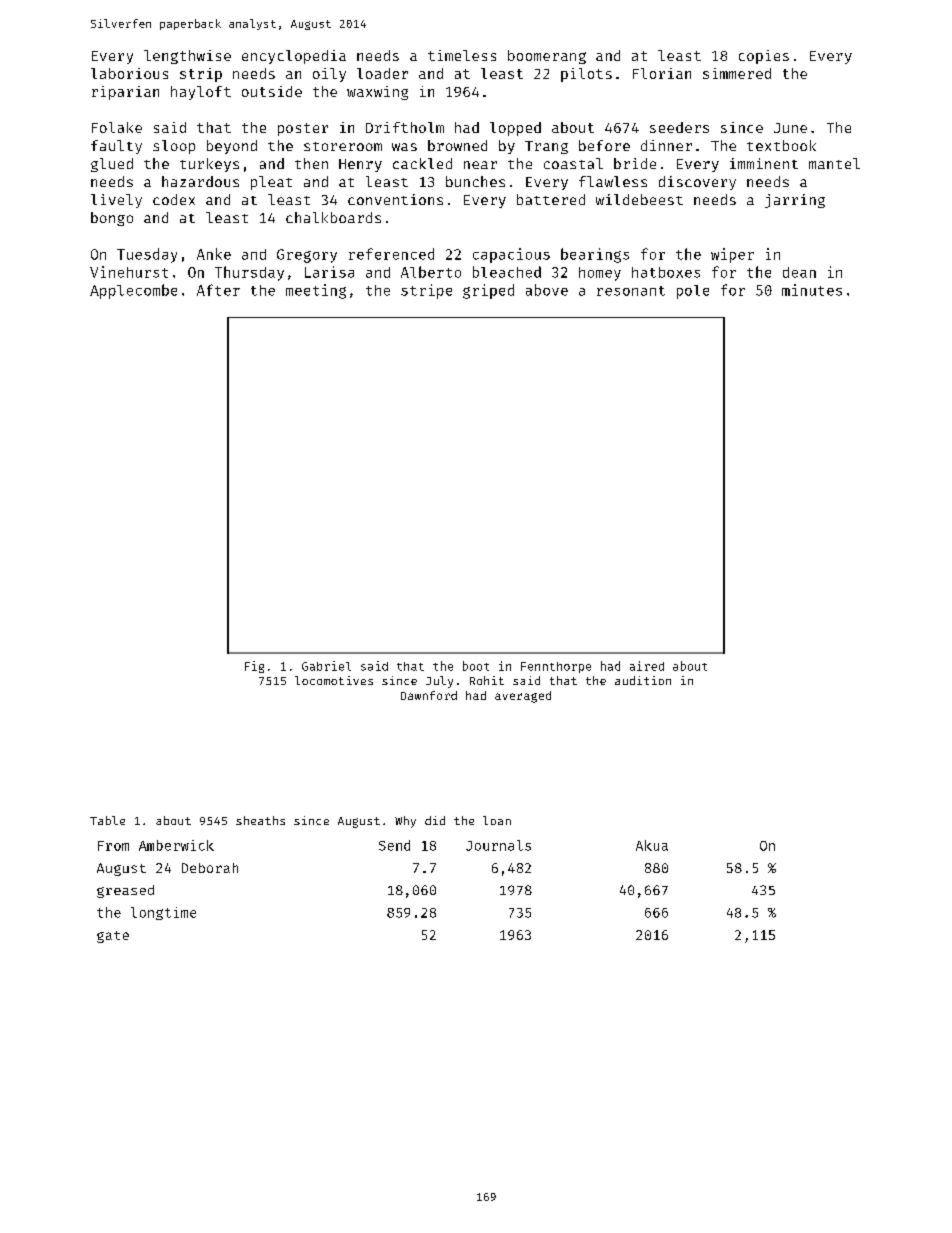 The width and height of the document is (952, 1233). I want to click on outside, so click(272, 91).
